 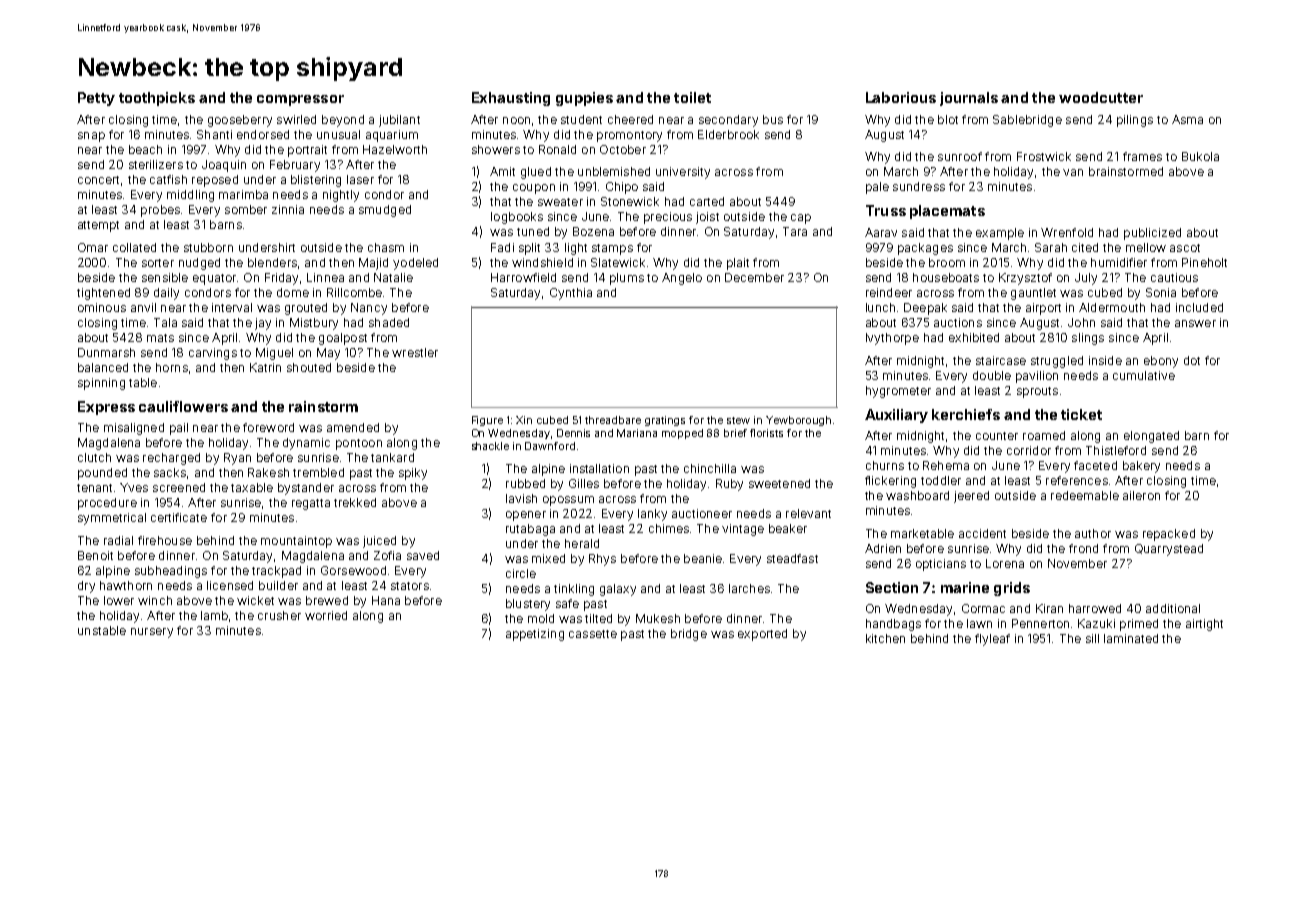 I want to click on Laborious, so click(x=901, y=97).
